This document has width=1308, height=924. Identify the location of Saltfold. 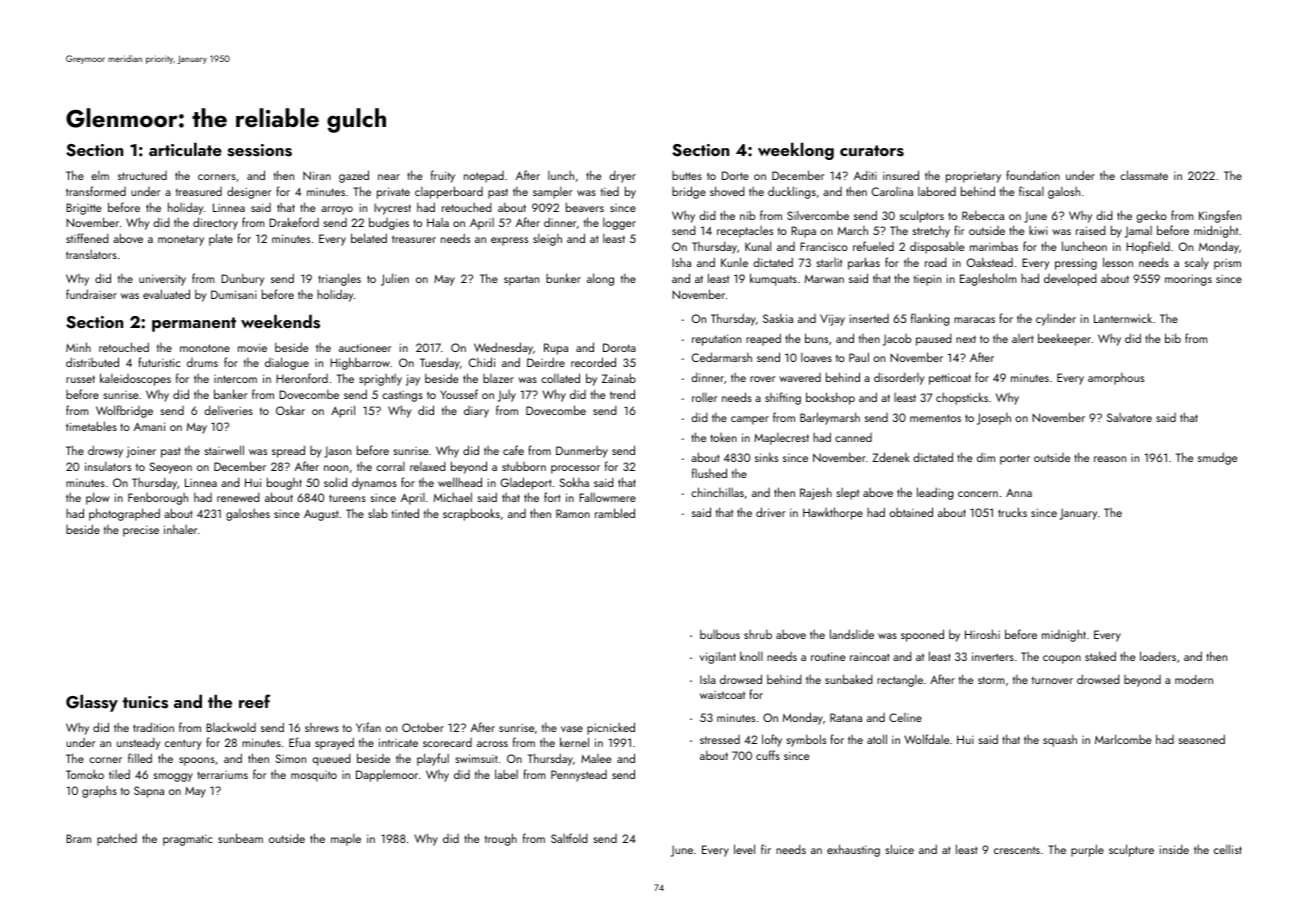
(569, 838).
